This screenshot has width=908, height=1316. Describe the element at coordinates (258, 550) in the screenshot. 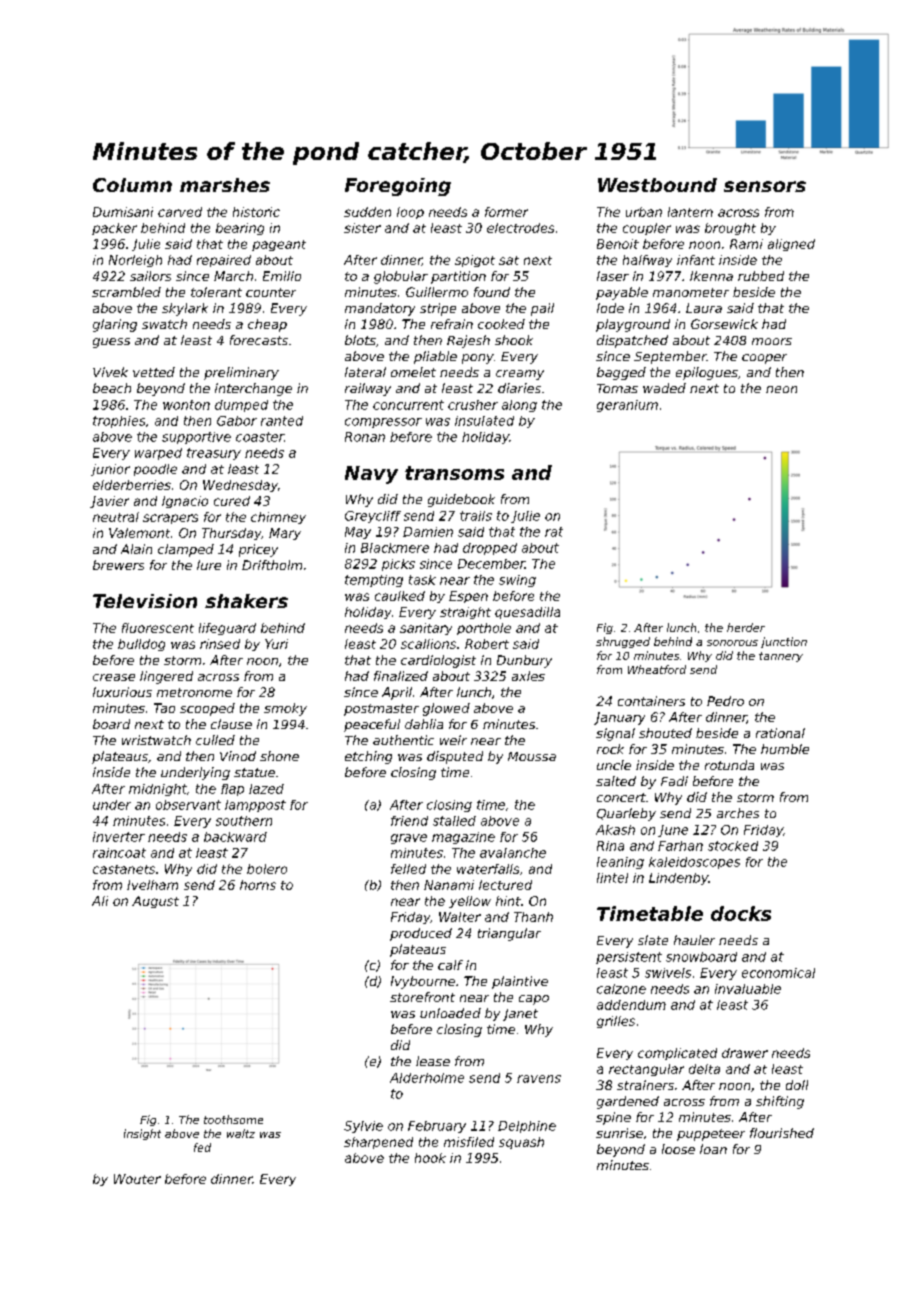

I see `pricey` at that location.
